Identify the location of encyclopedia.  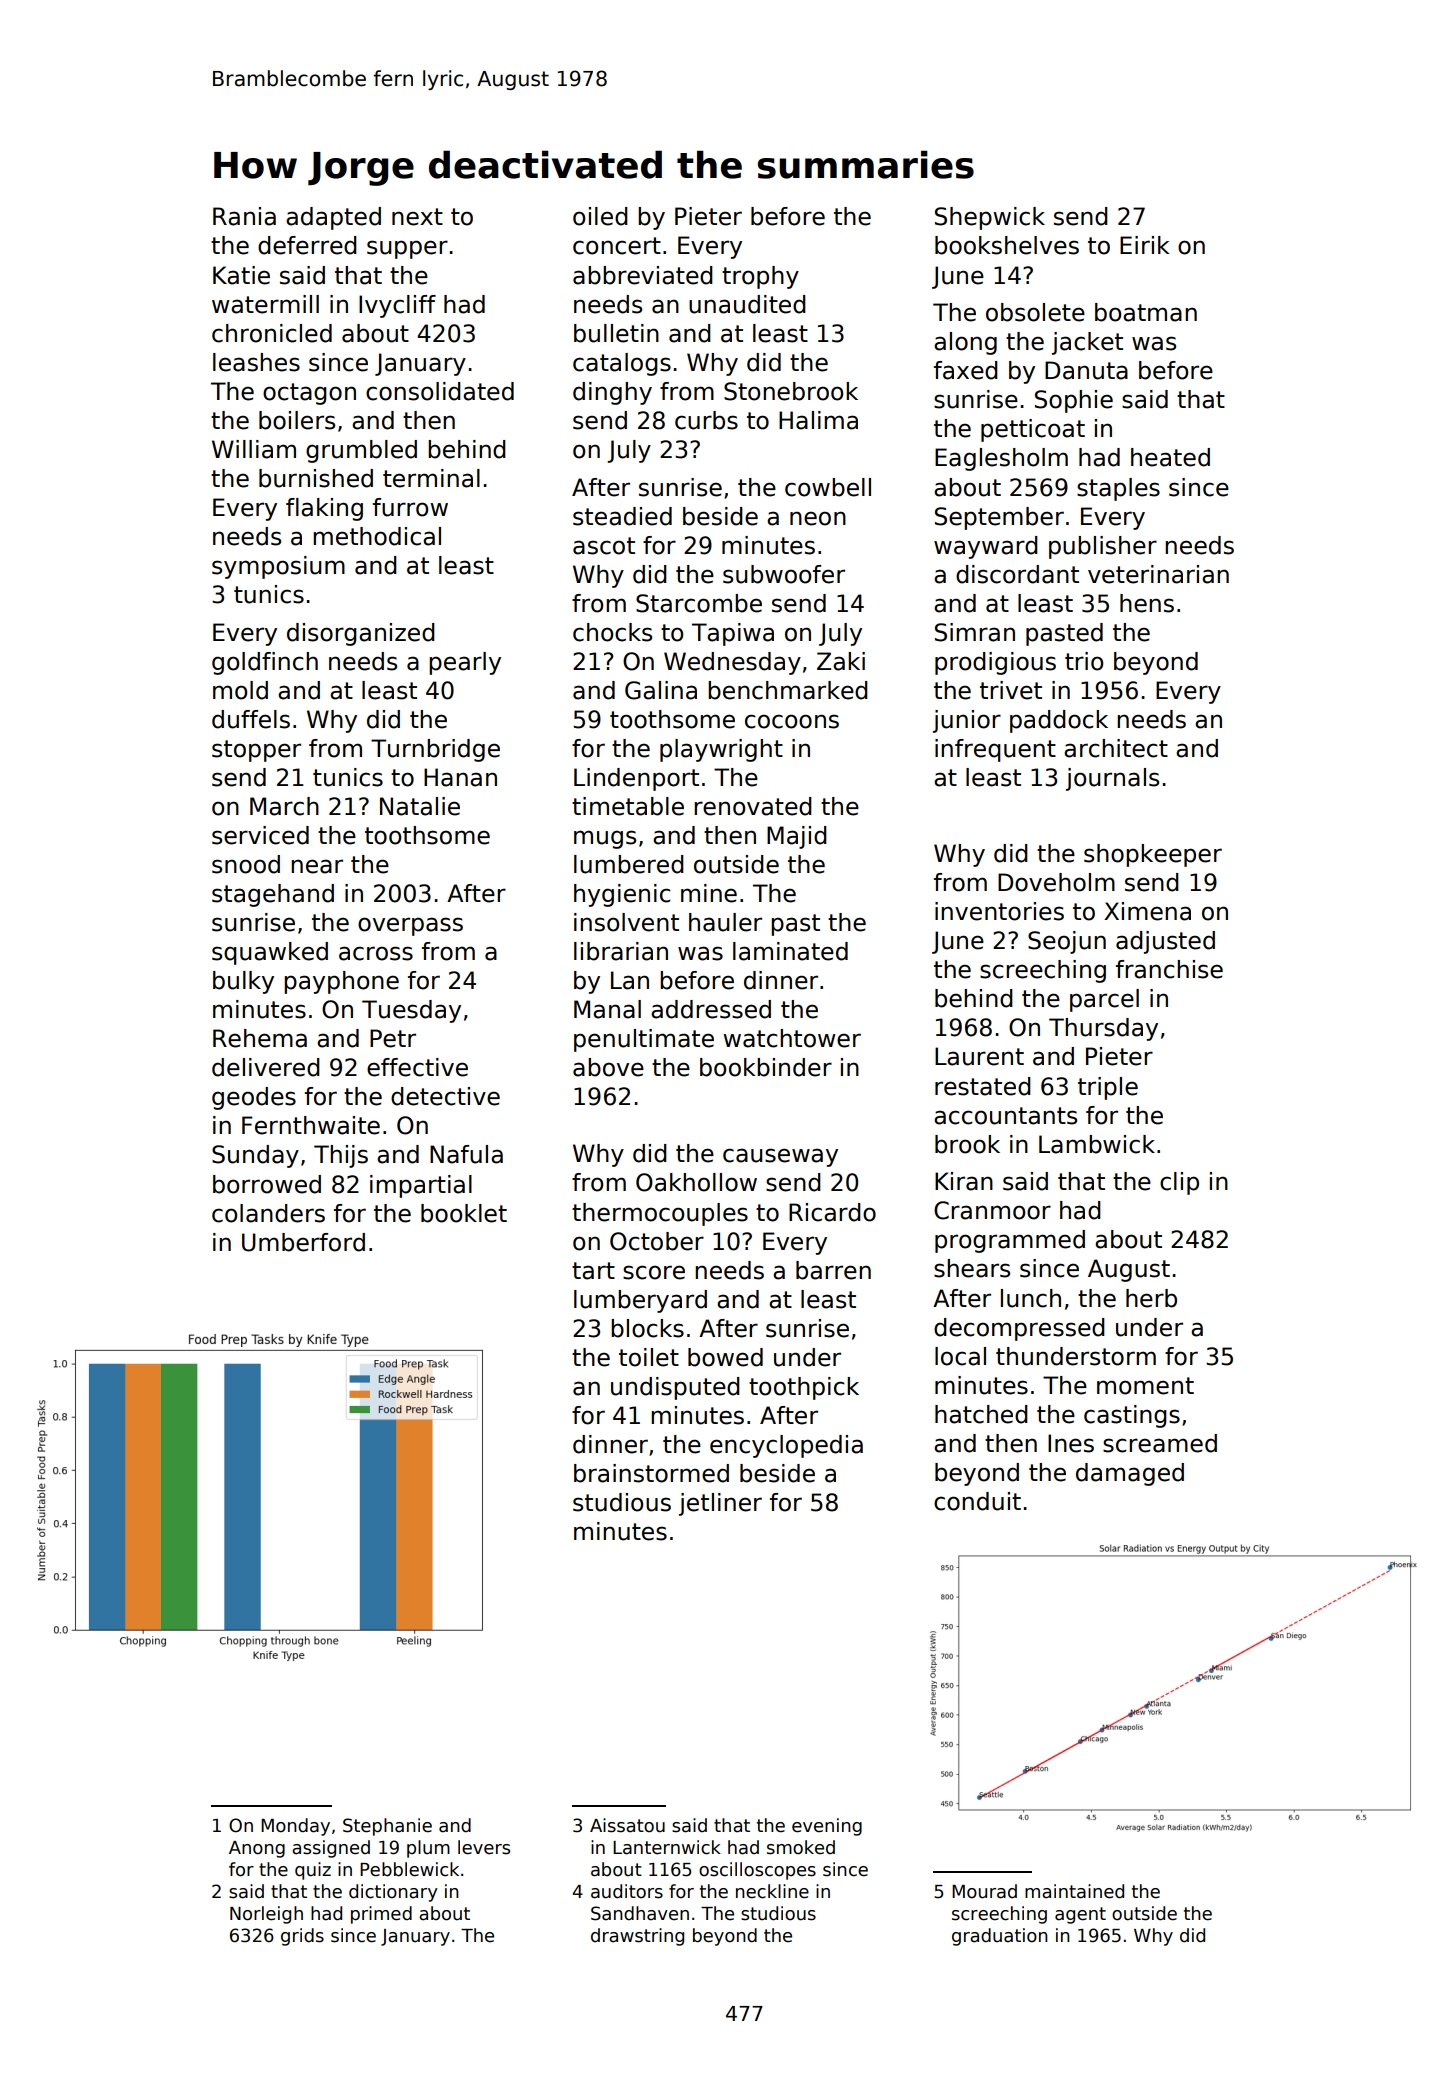
(786, 1446).
